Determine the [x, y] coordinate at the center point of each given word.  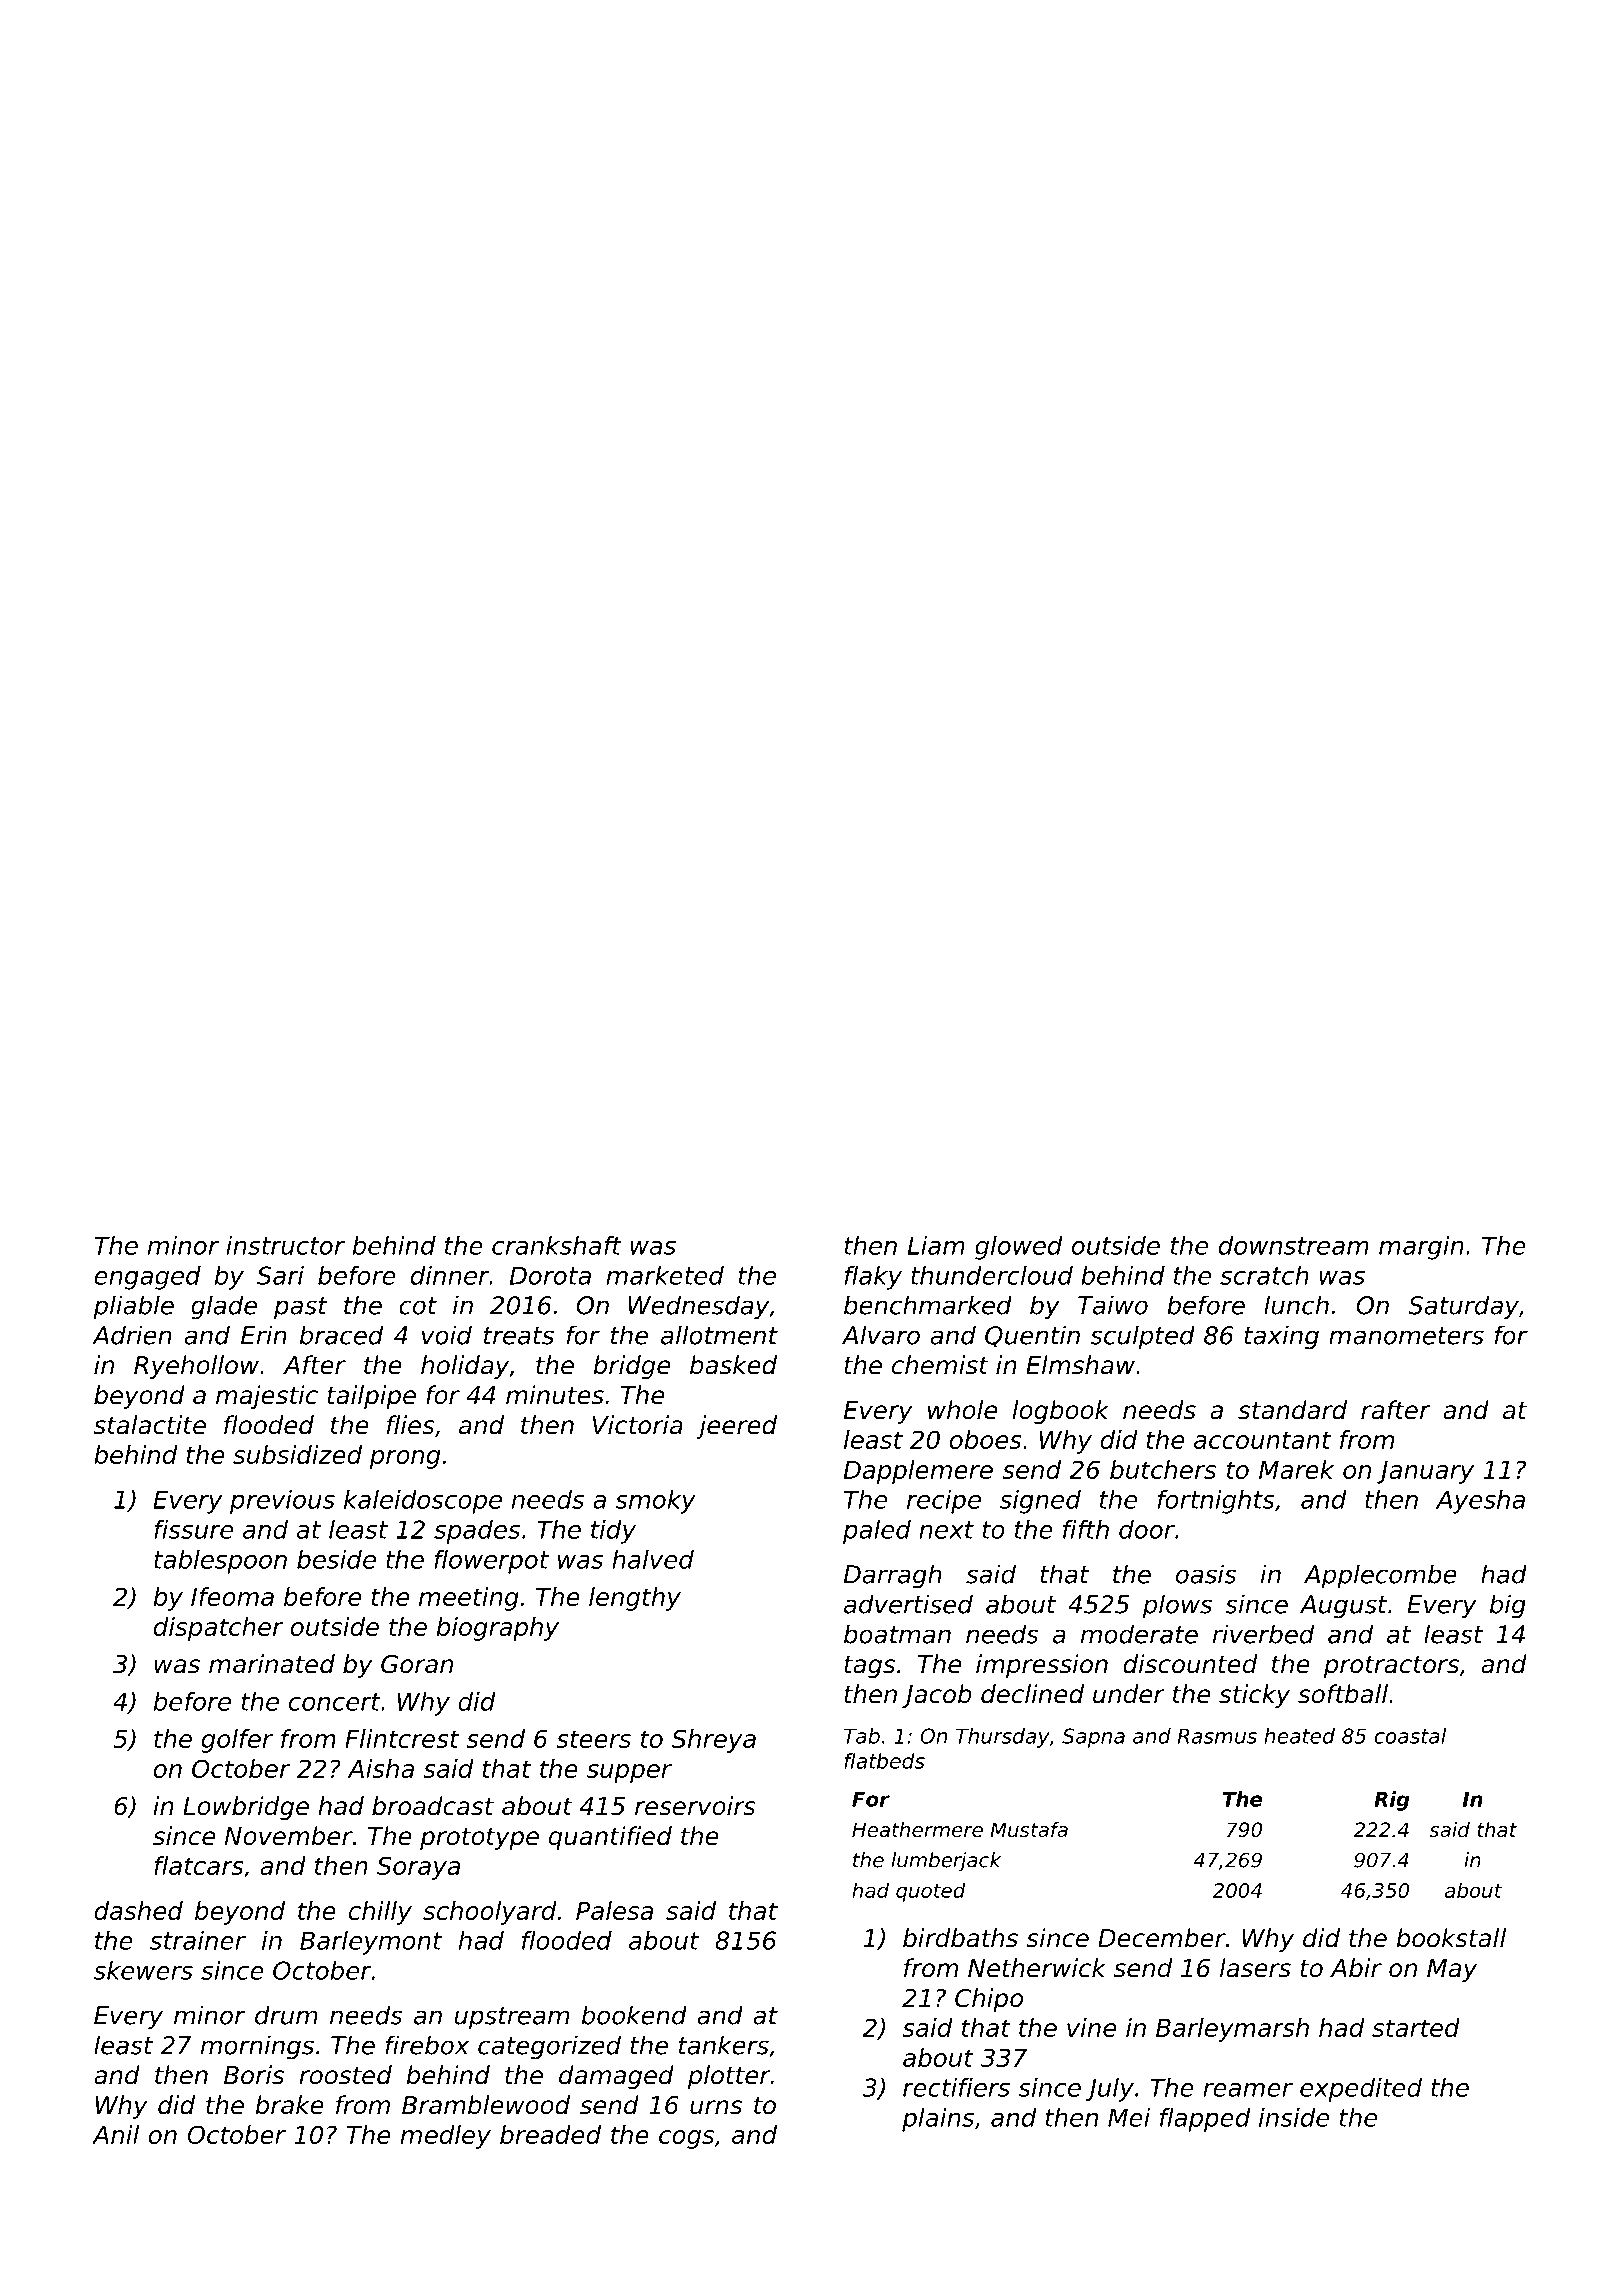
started [1416, 2027]
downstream [1294, 1245]
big [1508, 1606]
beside [336, 1559]
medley [446, 2137]
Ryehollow [196, 1367]
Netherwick [1037, 1968]
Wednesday [698, 1307]
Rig [1392, 1801]
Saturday [1463, 1307]
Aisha [381, 1768]
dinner [450, 1275]
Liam [936, 1245]
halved [653, 1559]
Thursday [1003, 1738]
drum [286, 2015]
